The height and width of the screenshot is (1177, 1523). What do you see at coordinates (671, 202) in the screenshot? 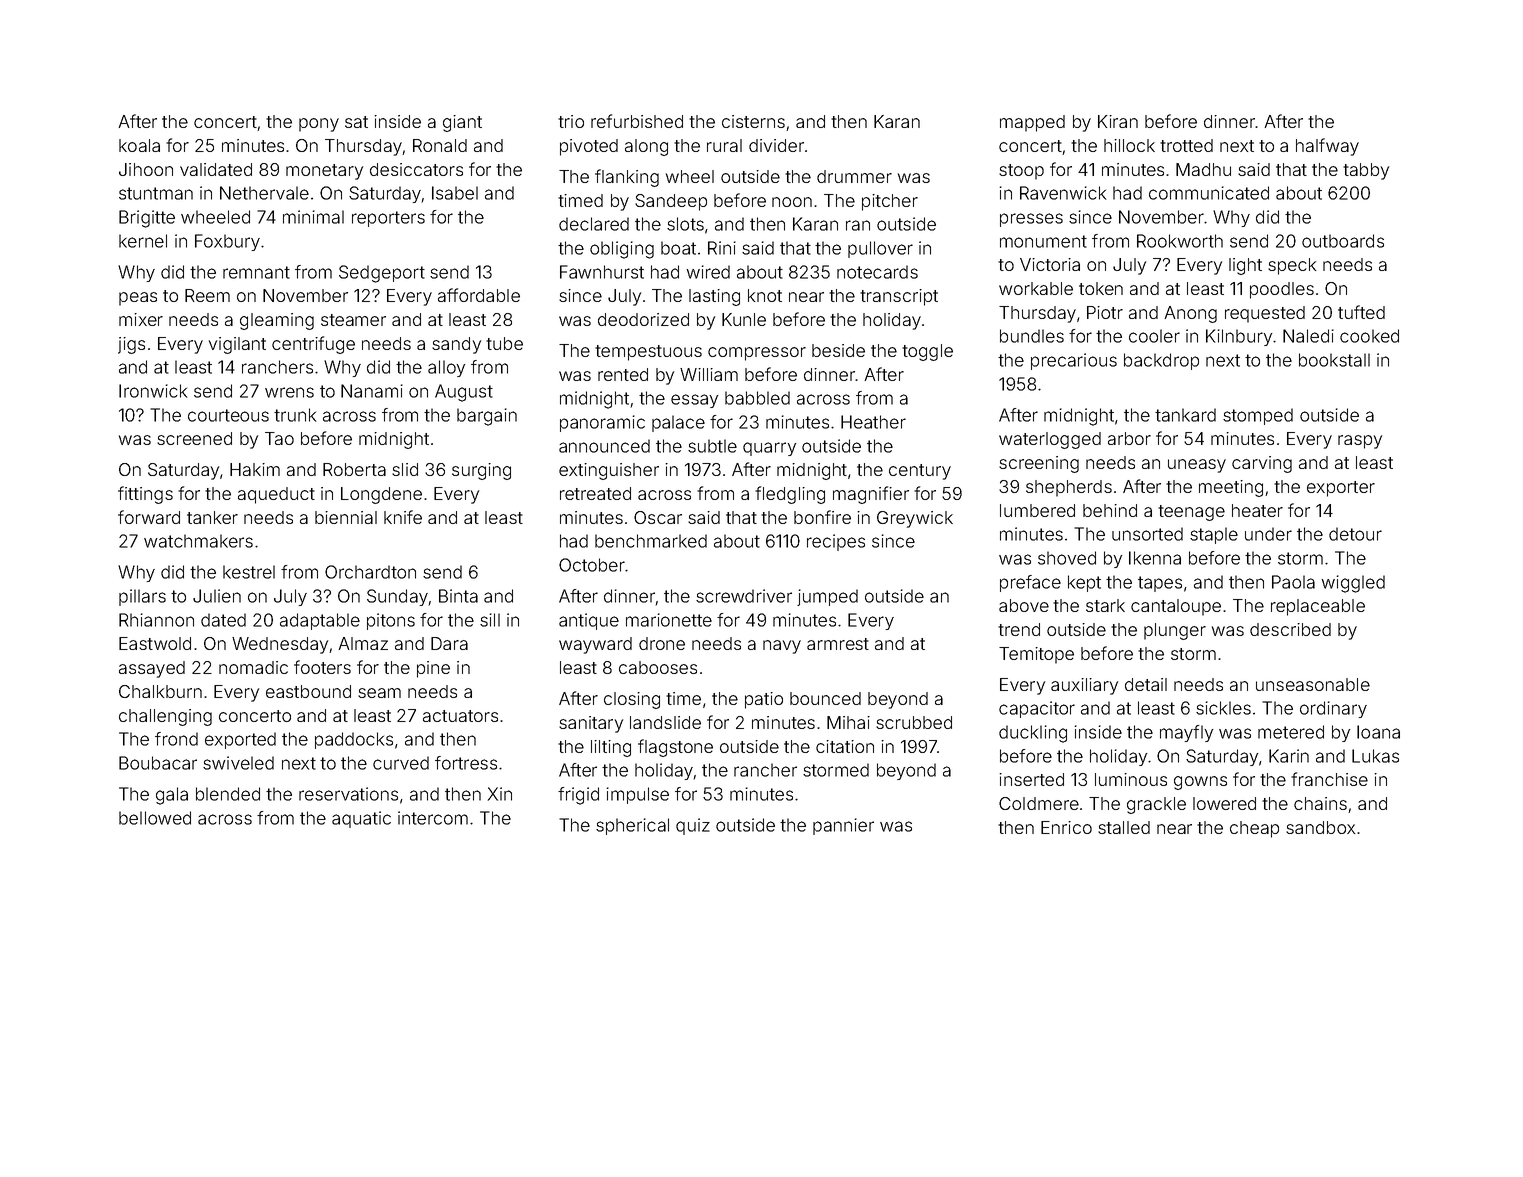
I see `Sandeep` at bounding box center [671, 202].
